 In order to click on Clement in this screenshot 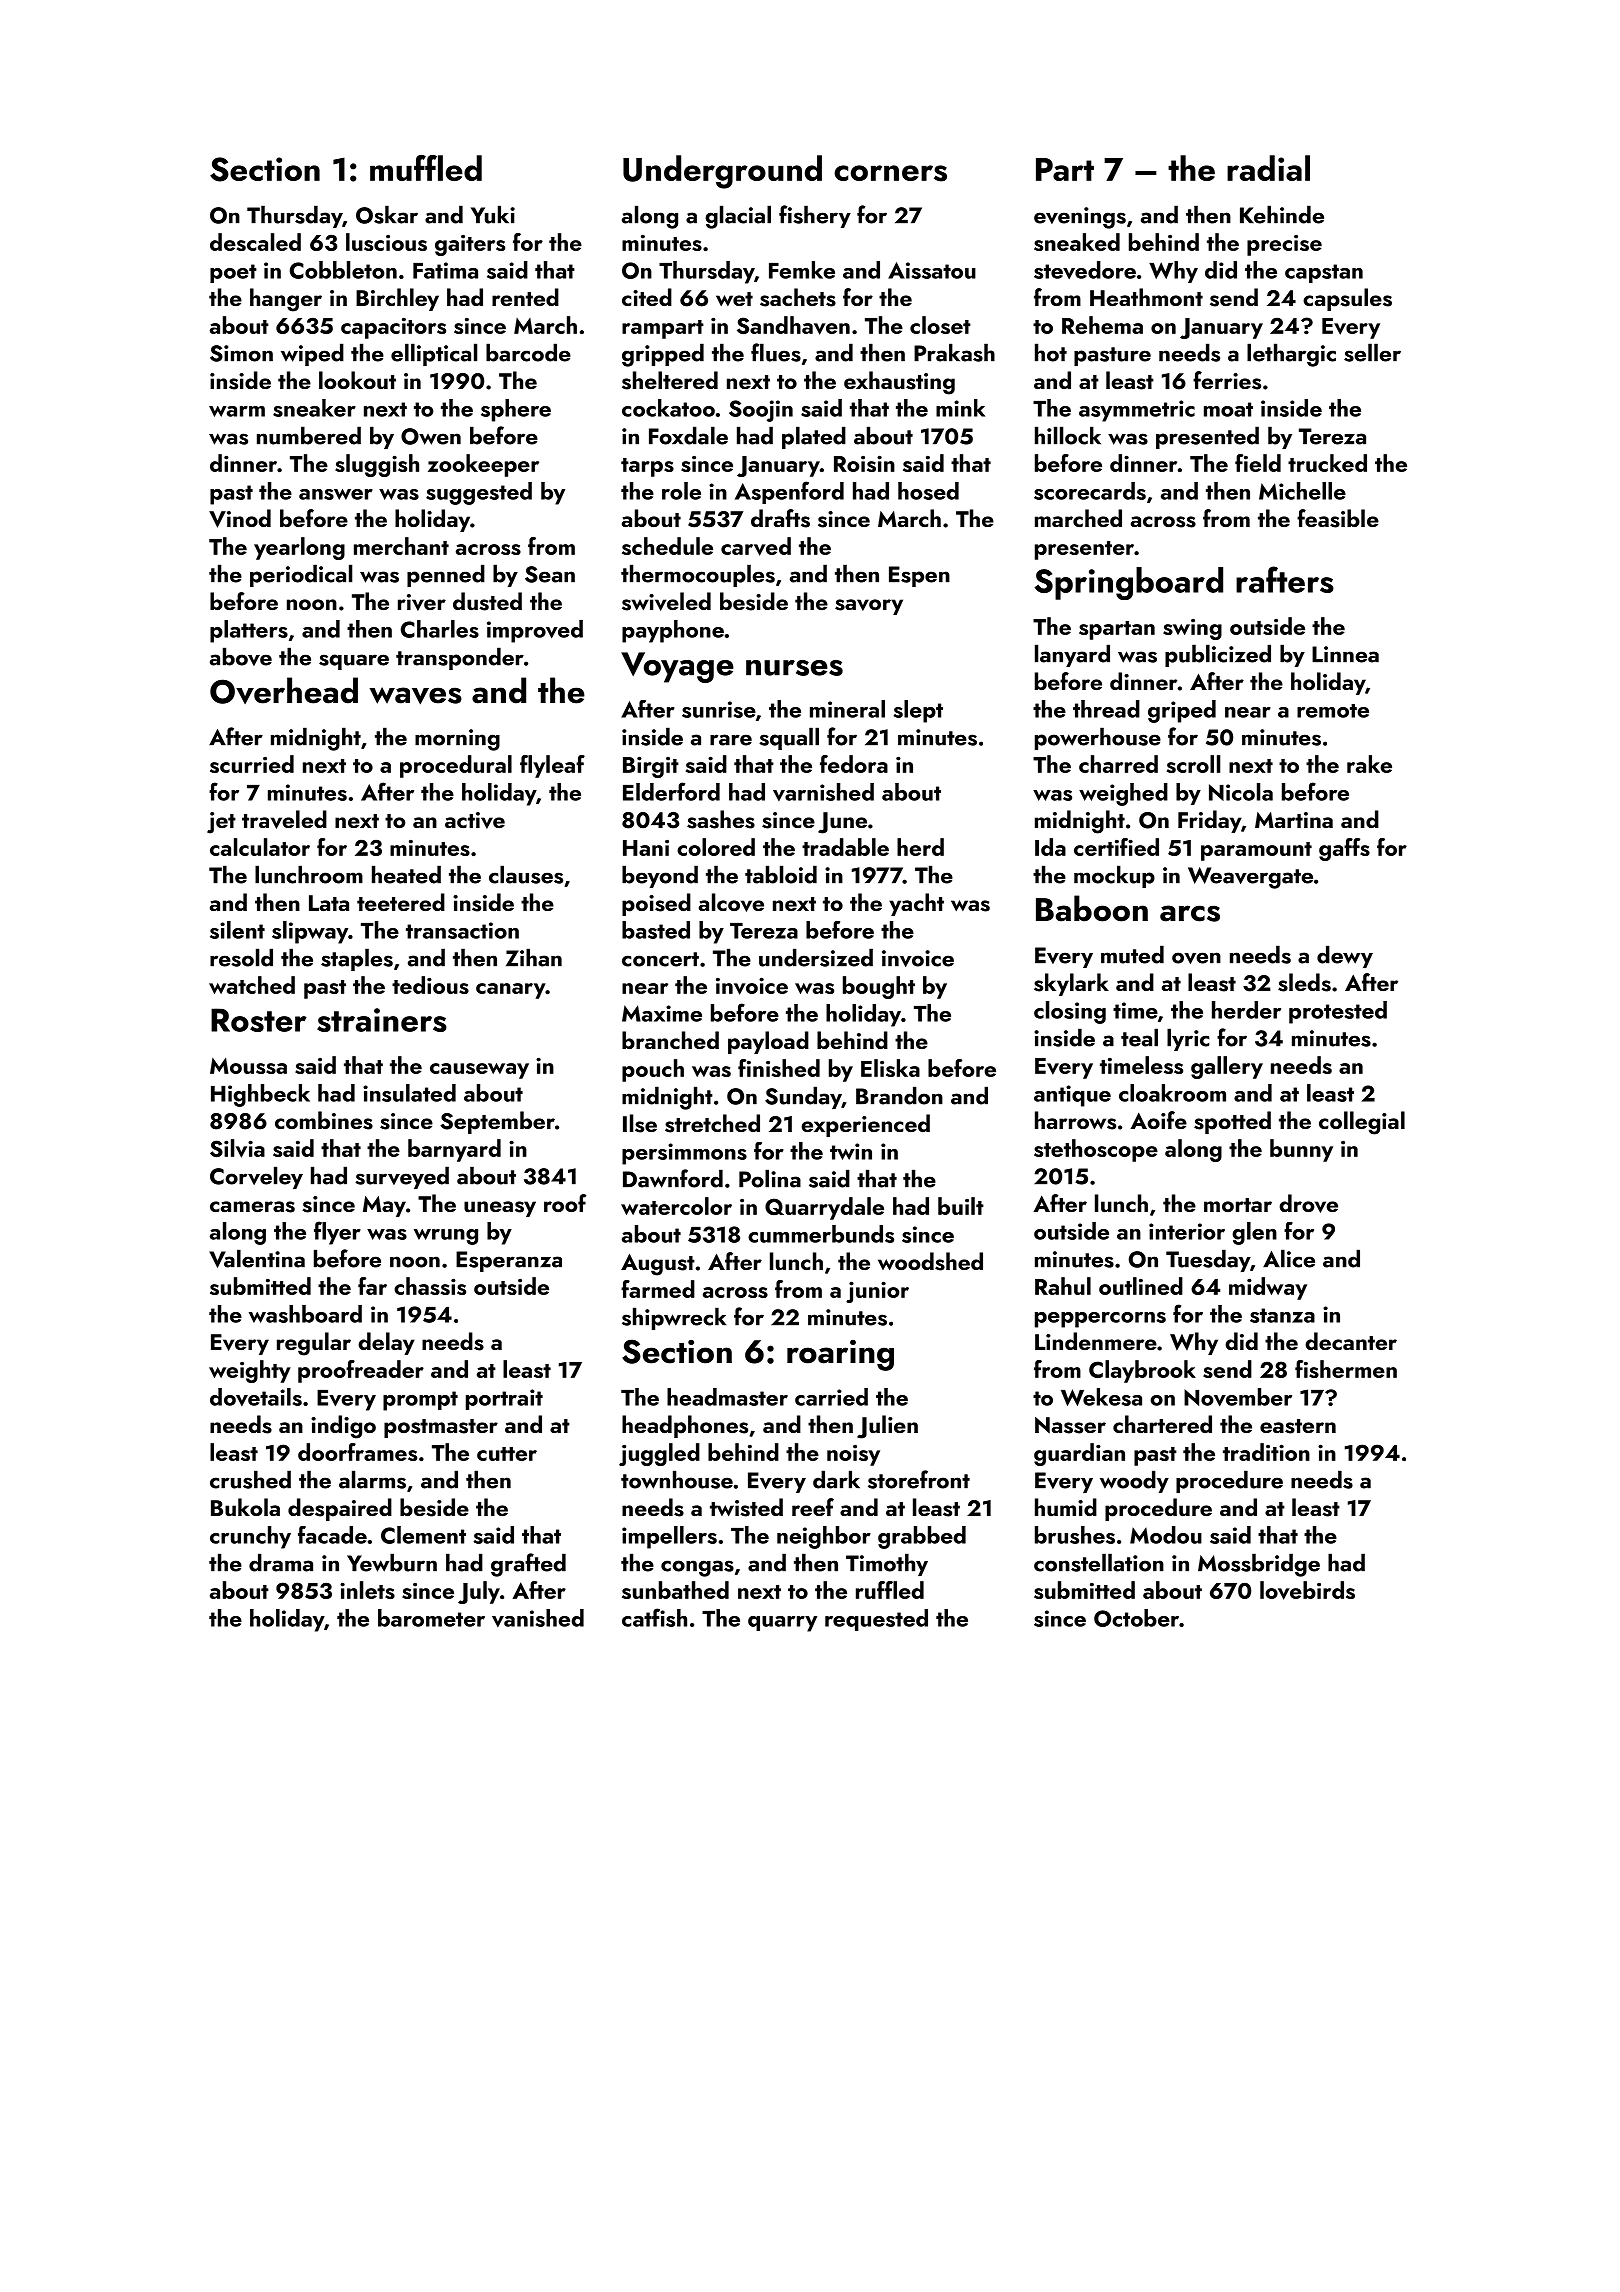, I will do `click(423, 1535)`.
